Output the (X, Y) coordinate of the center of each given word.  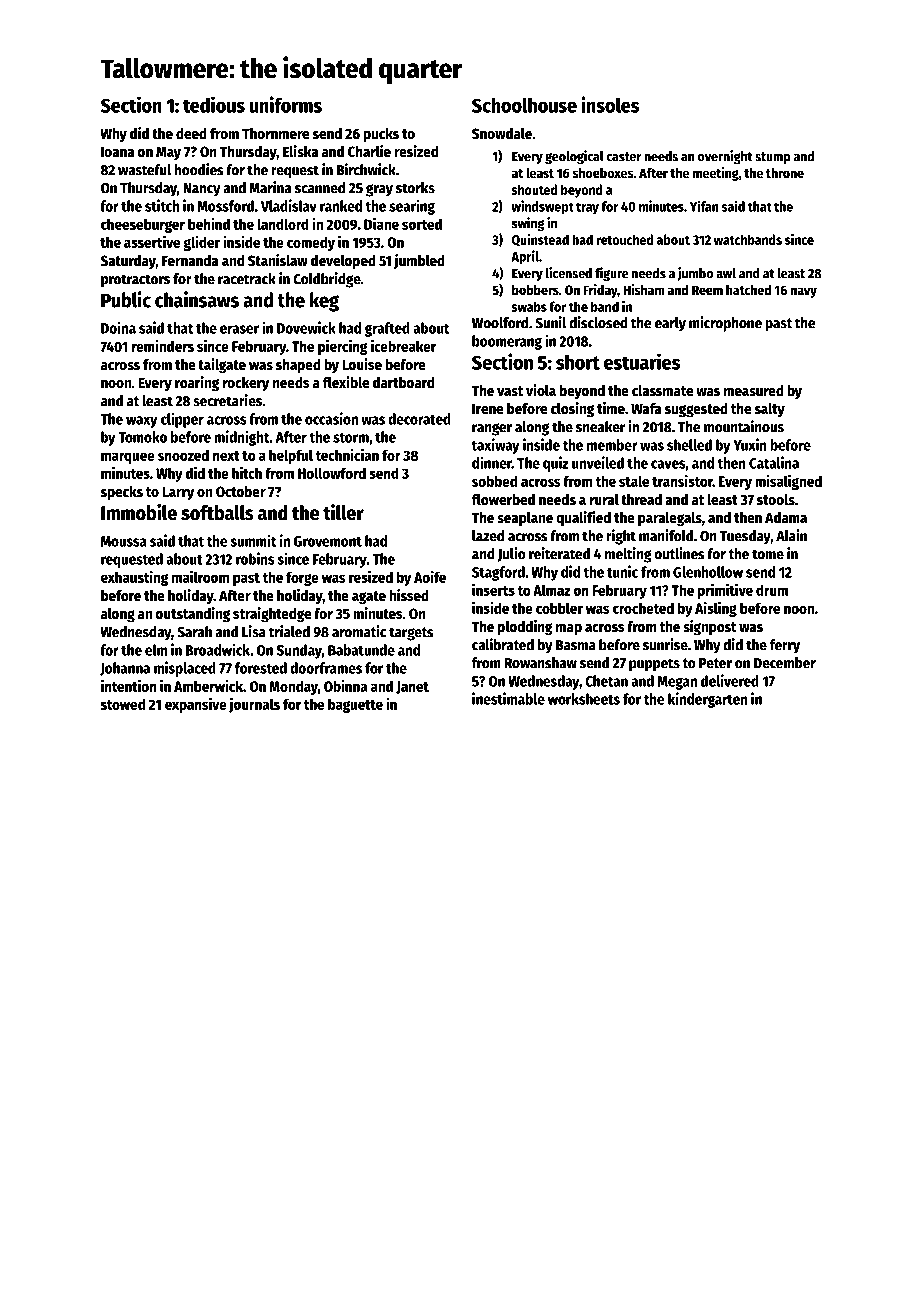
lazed (488, 536)
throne (785, 172)
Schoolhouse (524, 105)
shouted (535, 189)
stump (773, 158)
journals (254, 705)
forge (302, 578)
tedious (214, 104)
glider (201, 243)
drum (772, 590)
